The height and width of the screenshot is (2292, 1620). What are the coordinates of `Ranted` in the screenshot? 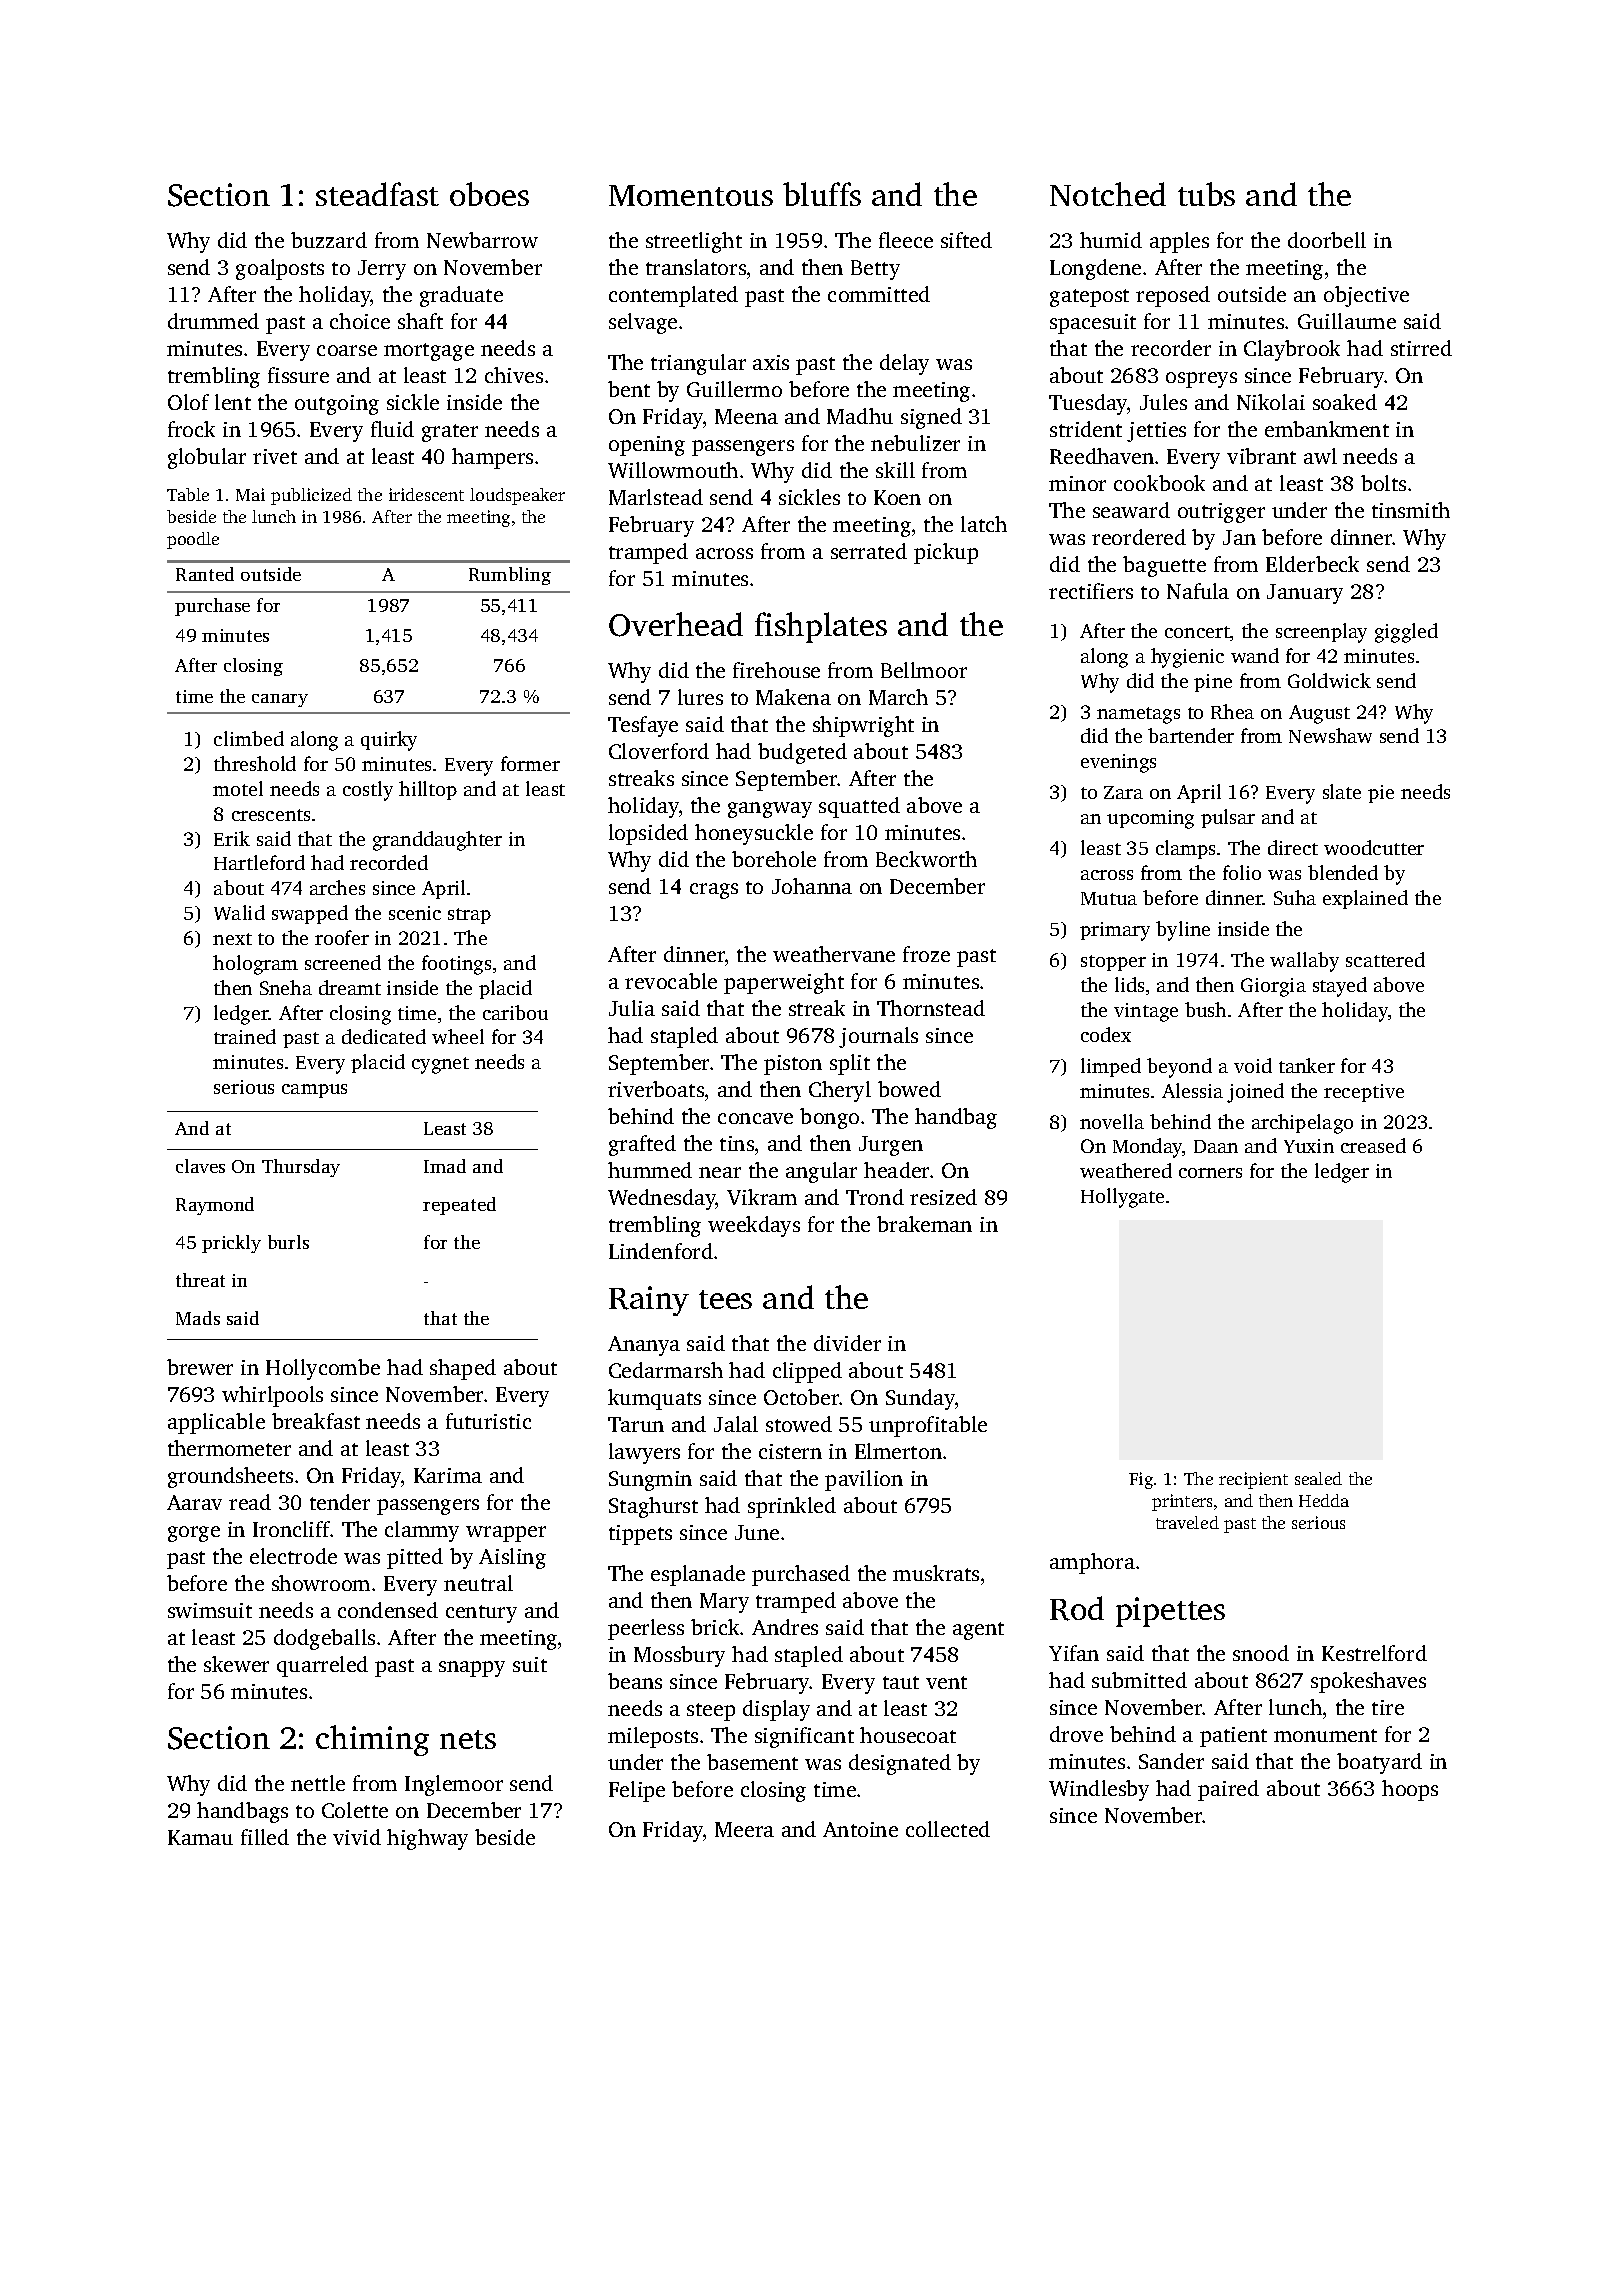 It's located at (205, 574).
